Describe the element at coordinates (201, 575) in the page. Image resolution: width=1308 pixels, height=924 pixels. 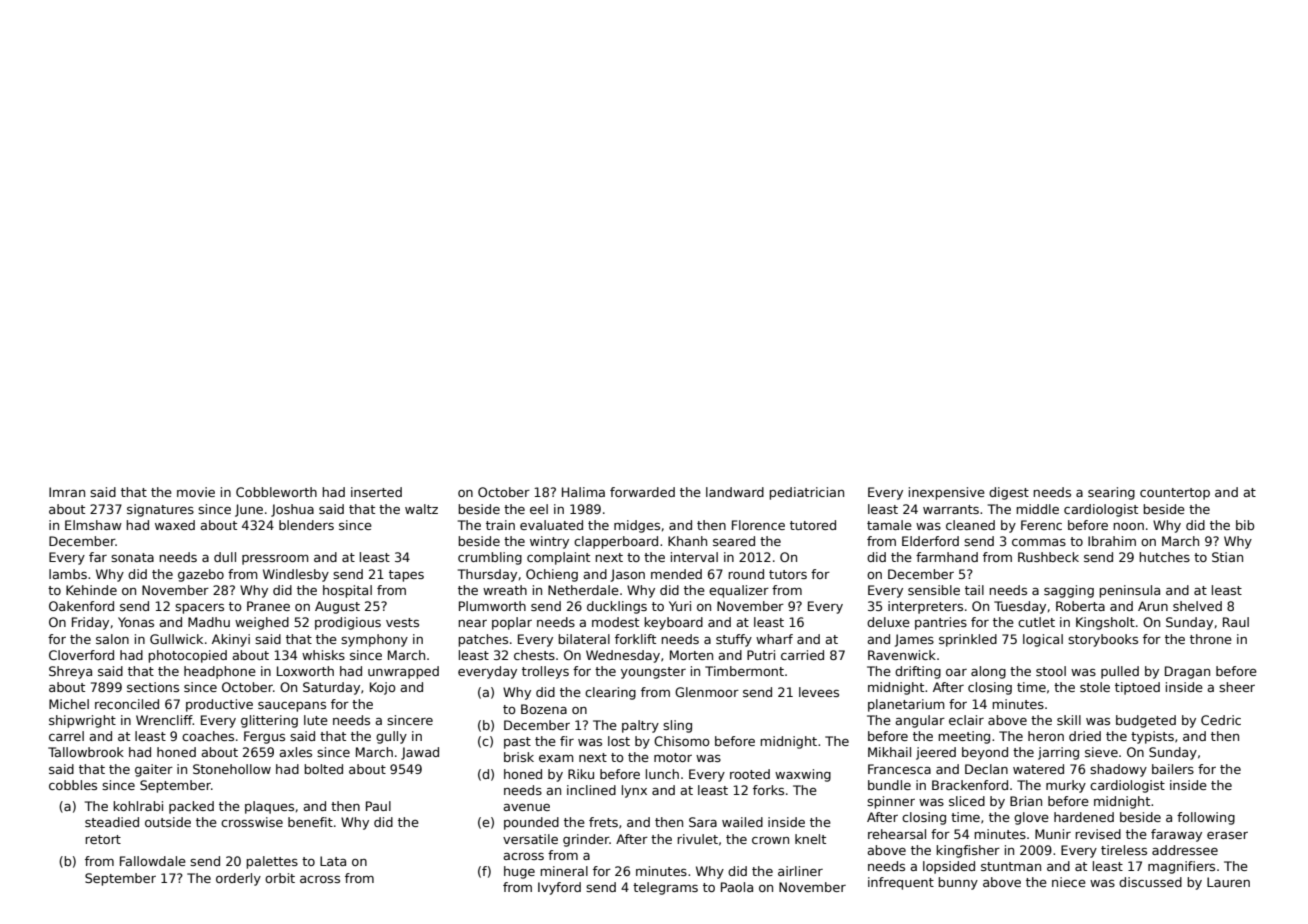
I see `gazebo` at that location.
